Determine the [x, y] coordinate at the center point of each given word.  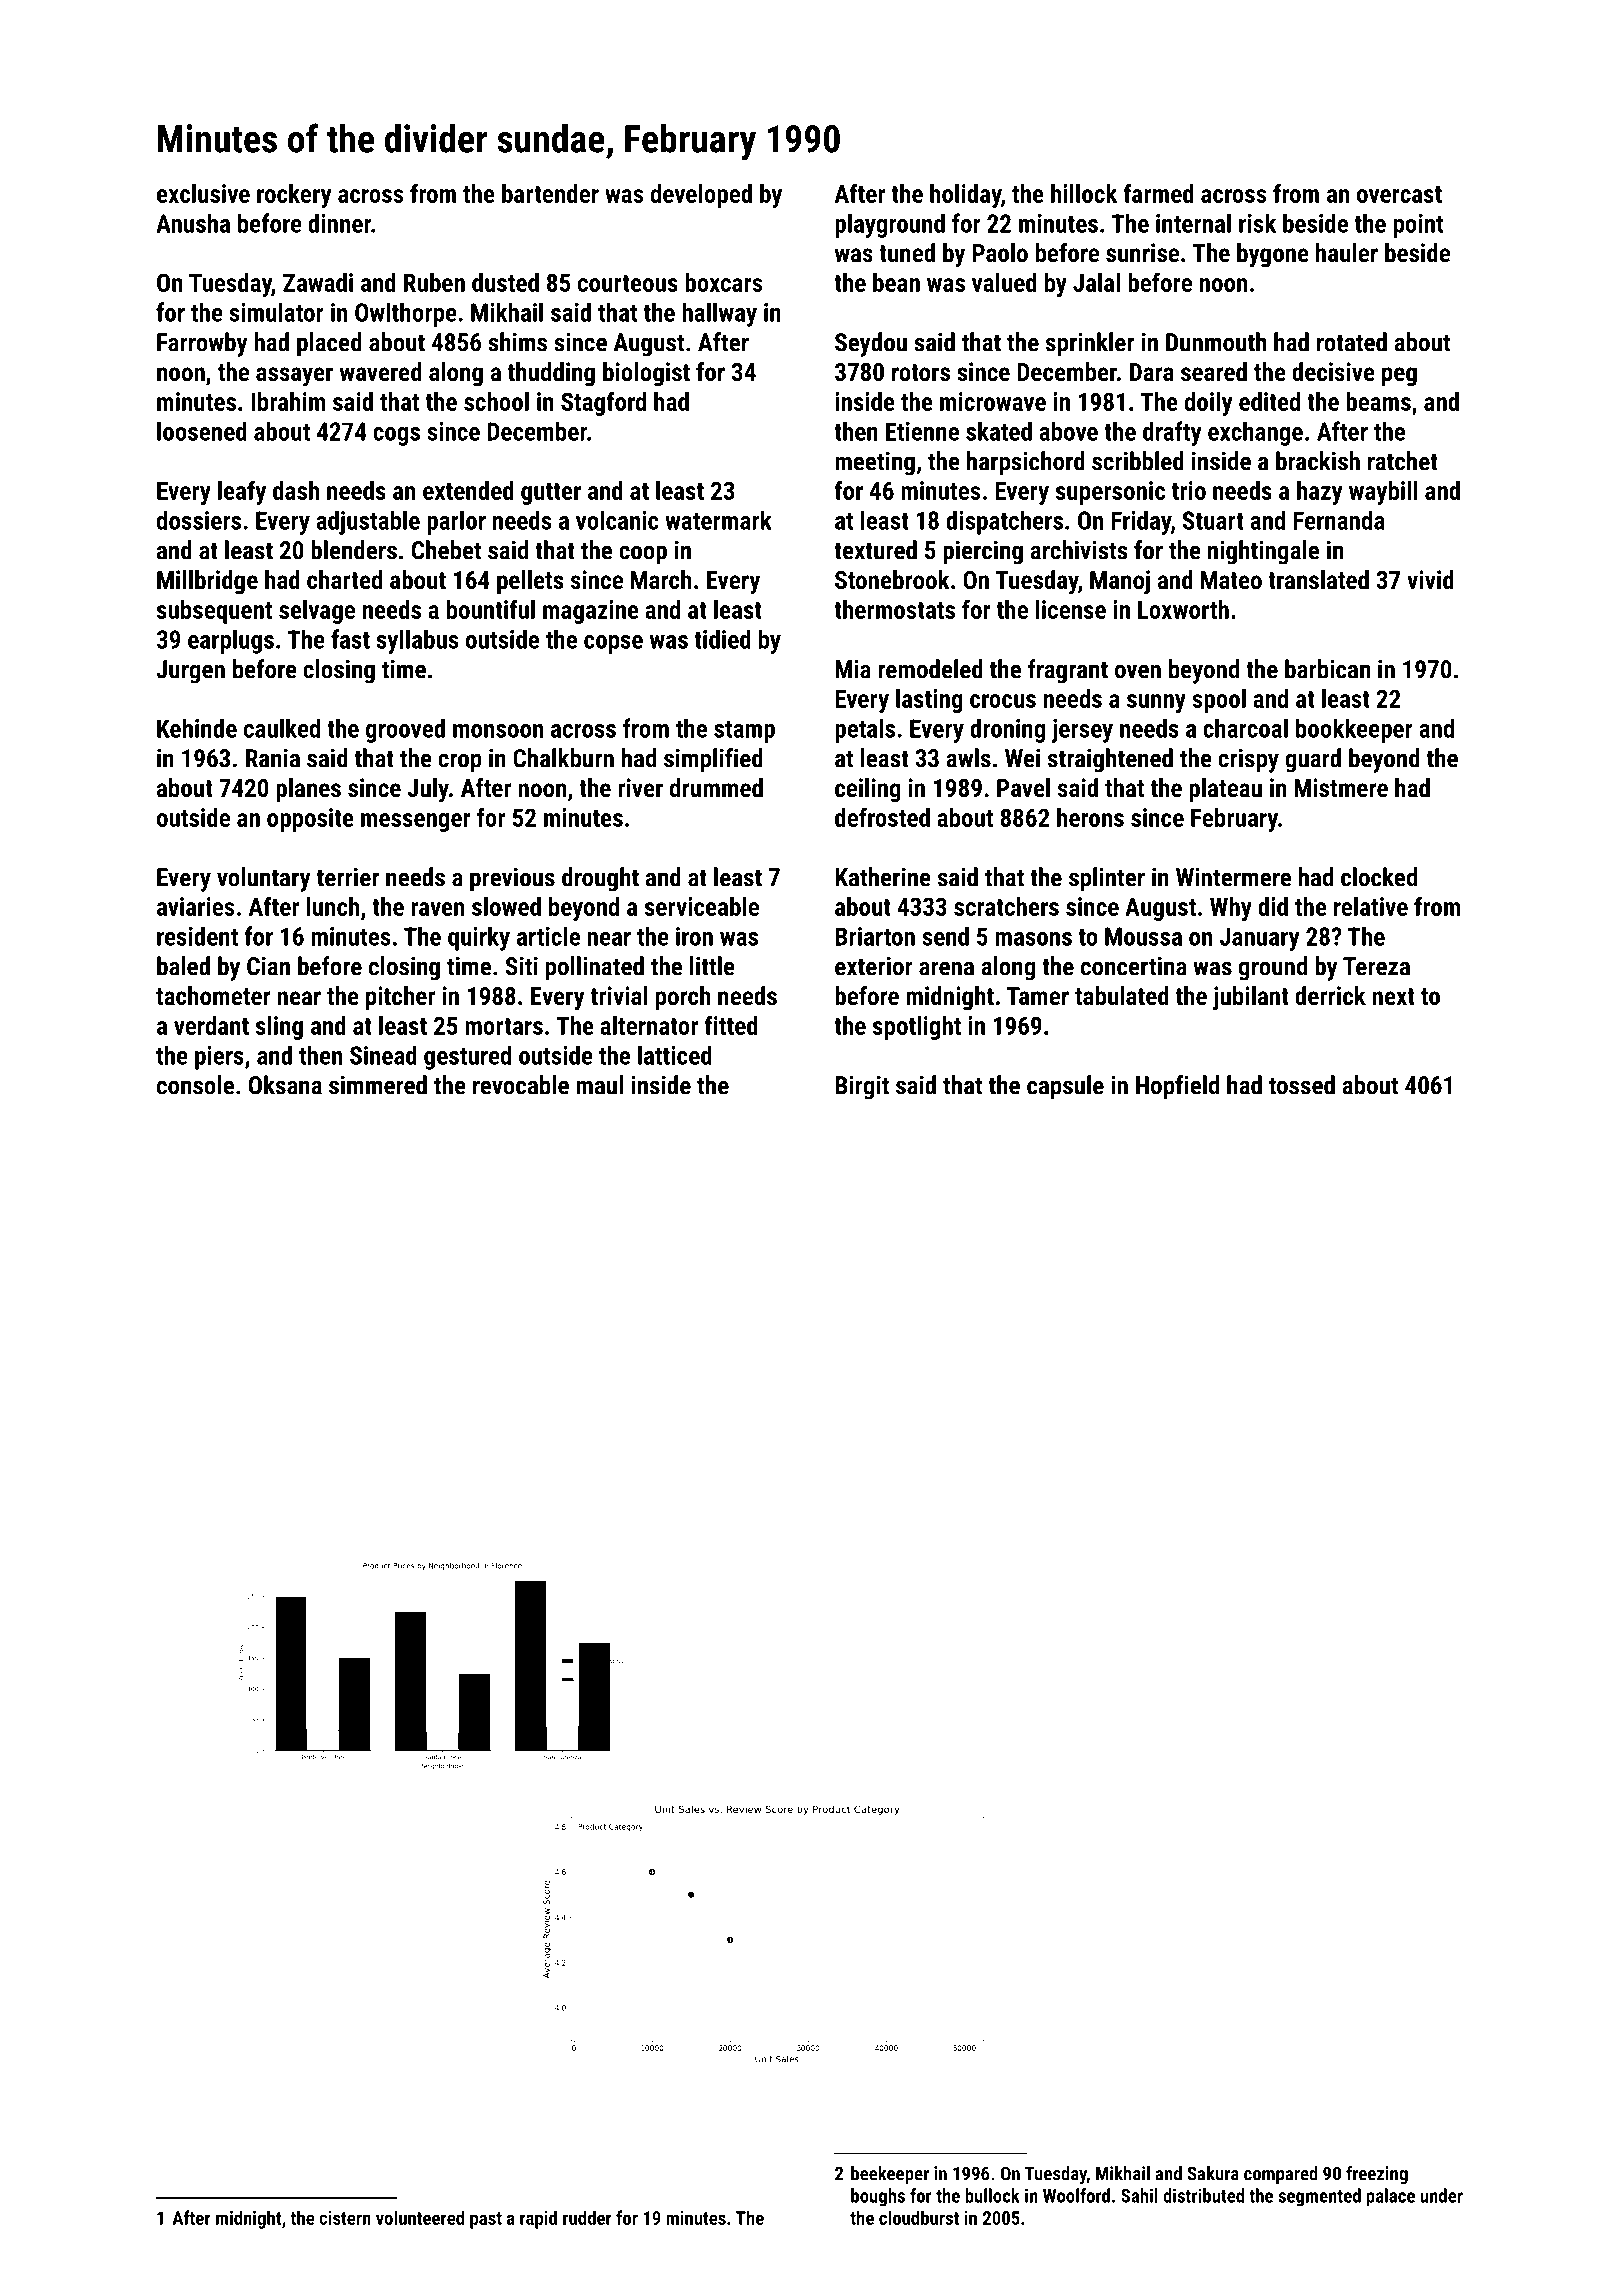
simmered [378, 1085]
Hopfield [1177, 1087]
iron [694, 936]
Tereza [1376, 966]
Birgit [862, 1087]
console [195, 1085]
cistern [345, 2218]
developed [701, 196]
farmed [1158, 193]
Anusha [193, 223]
